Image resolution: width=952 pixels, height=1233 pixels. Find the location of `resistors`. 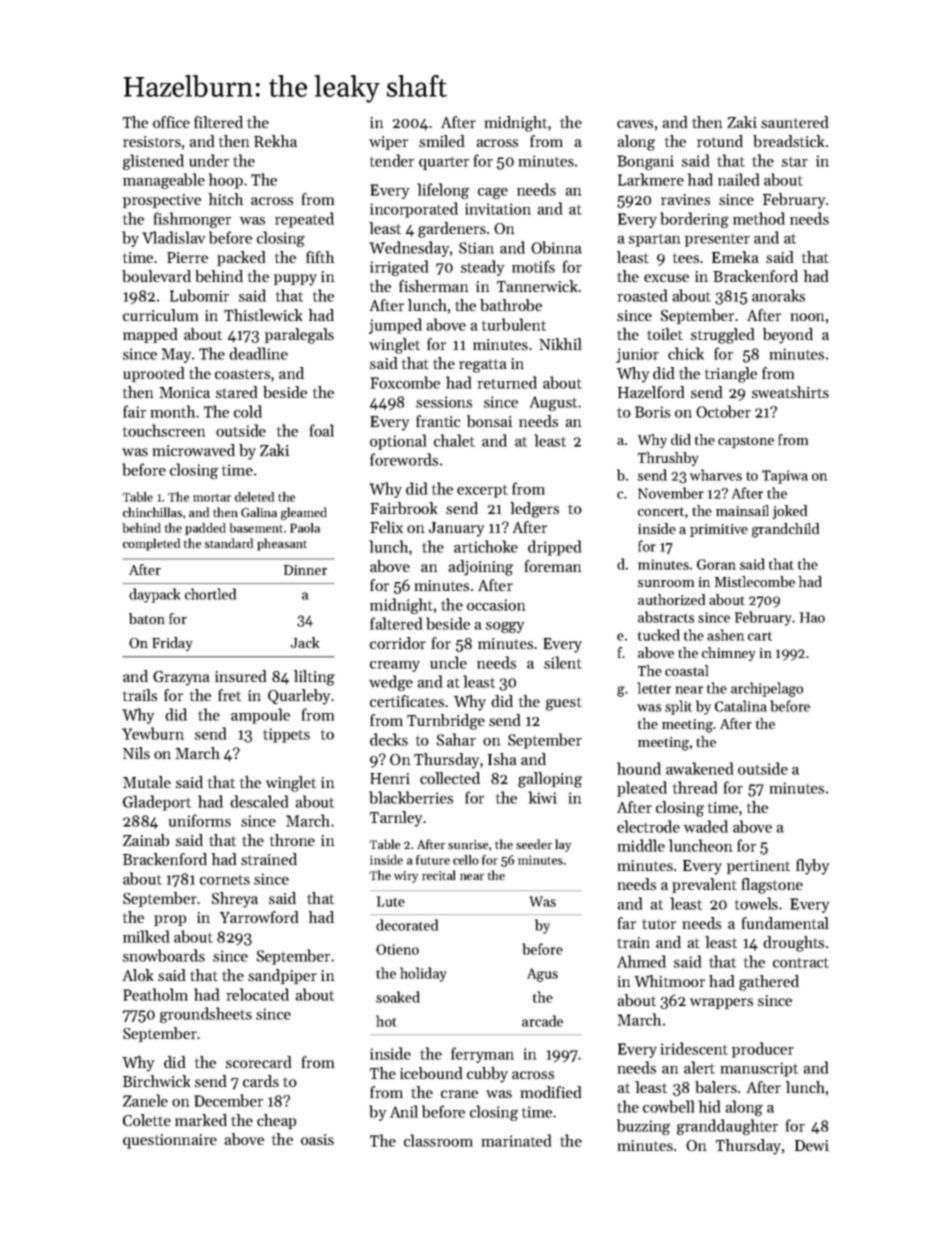

resistors is located at coordinates (152, 141).
